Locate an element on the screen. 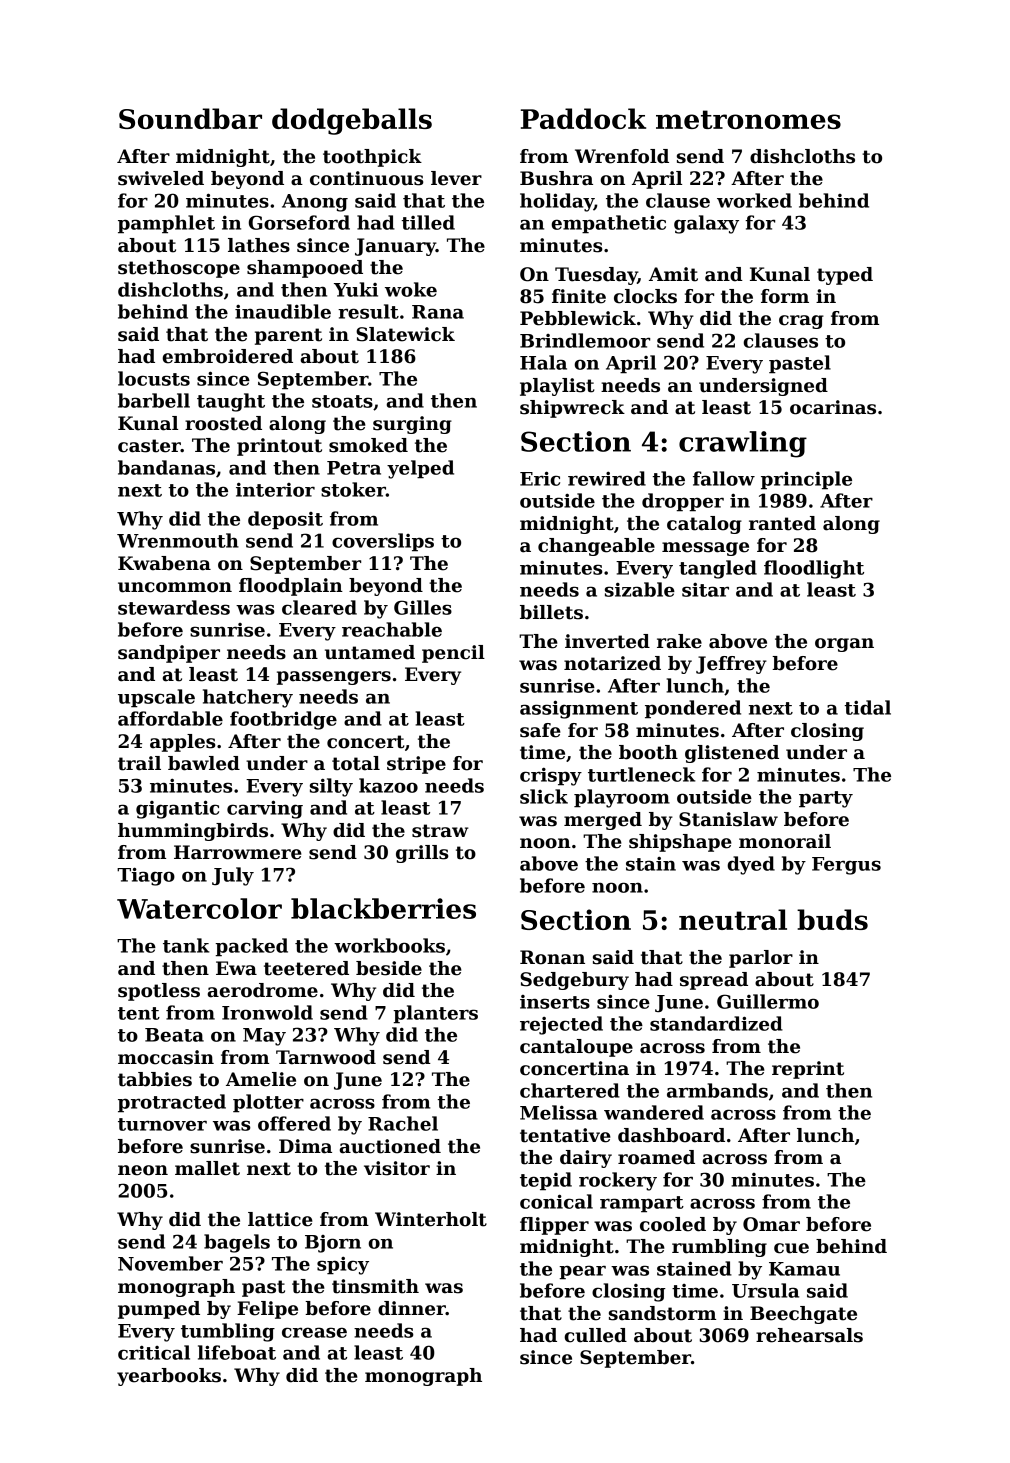 Image resolution: width=1010 pixels, height=1463 pixels. workbooks is located at coordinates (389, 945).
